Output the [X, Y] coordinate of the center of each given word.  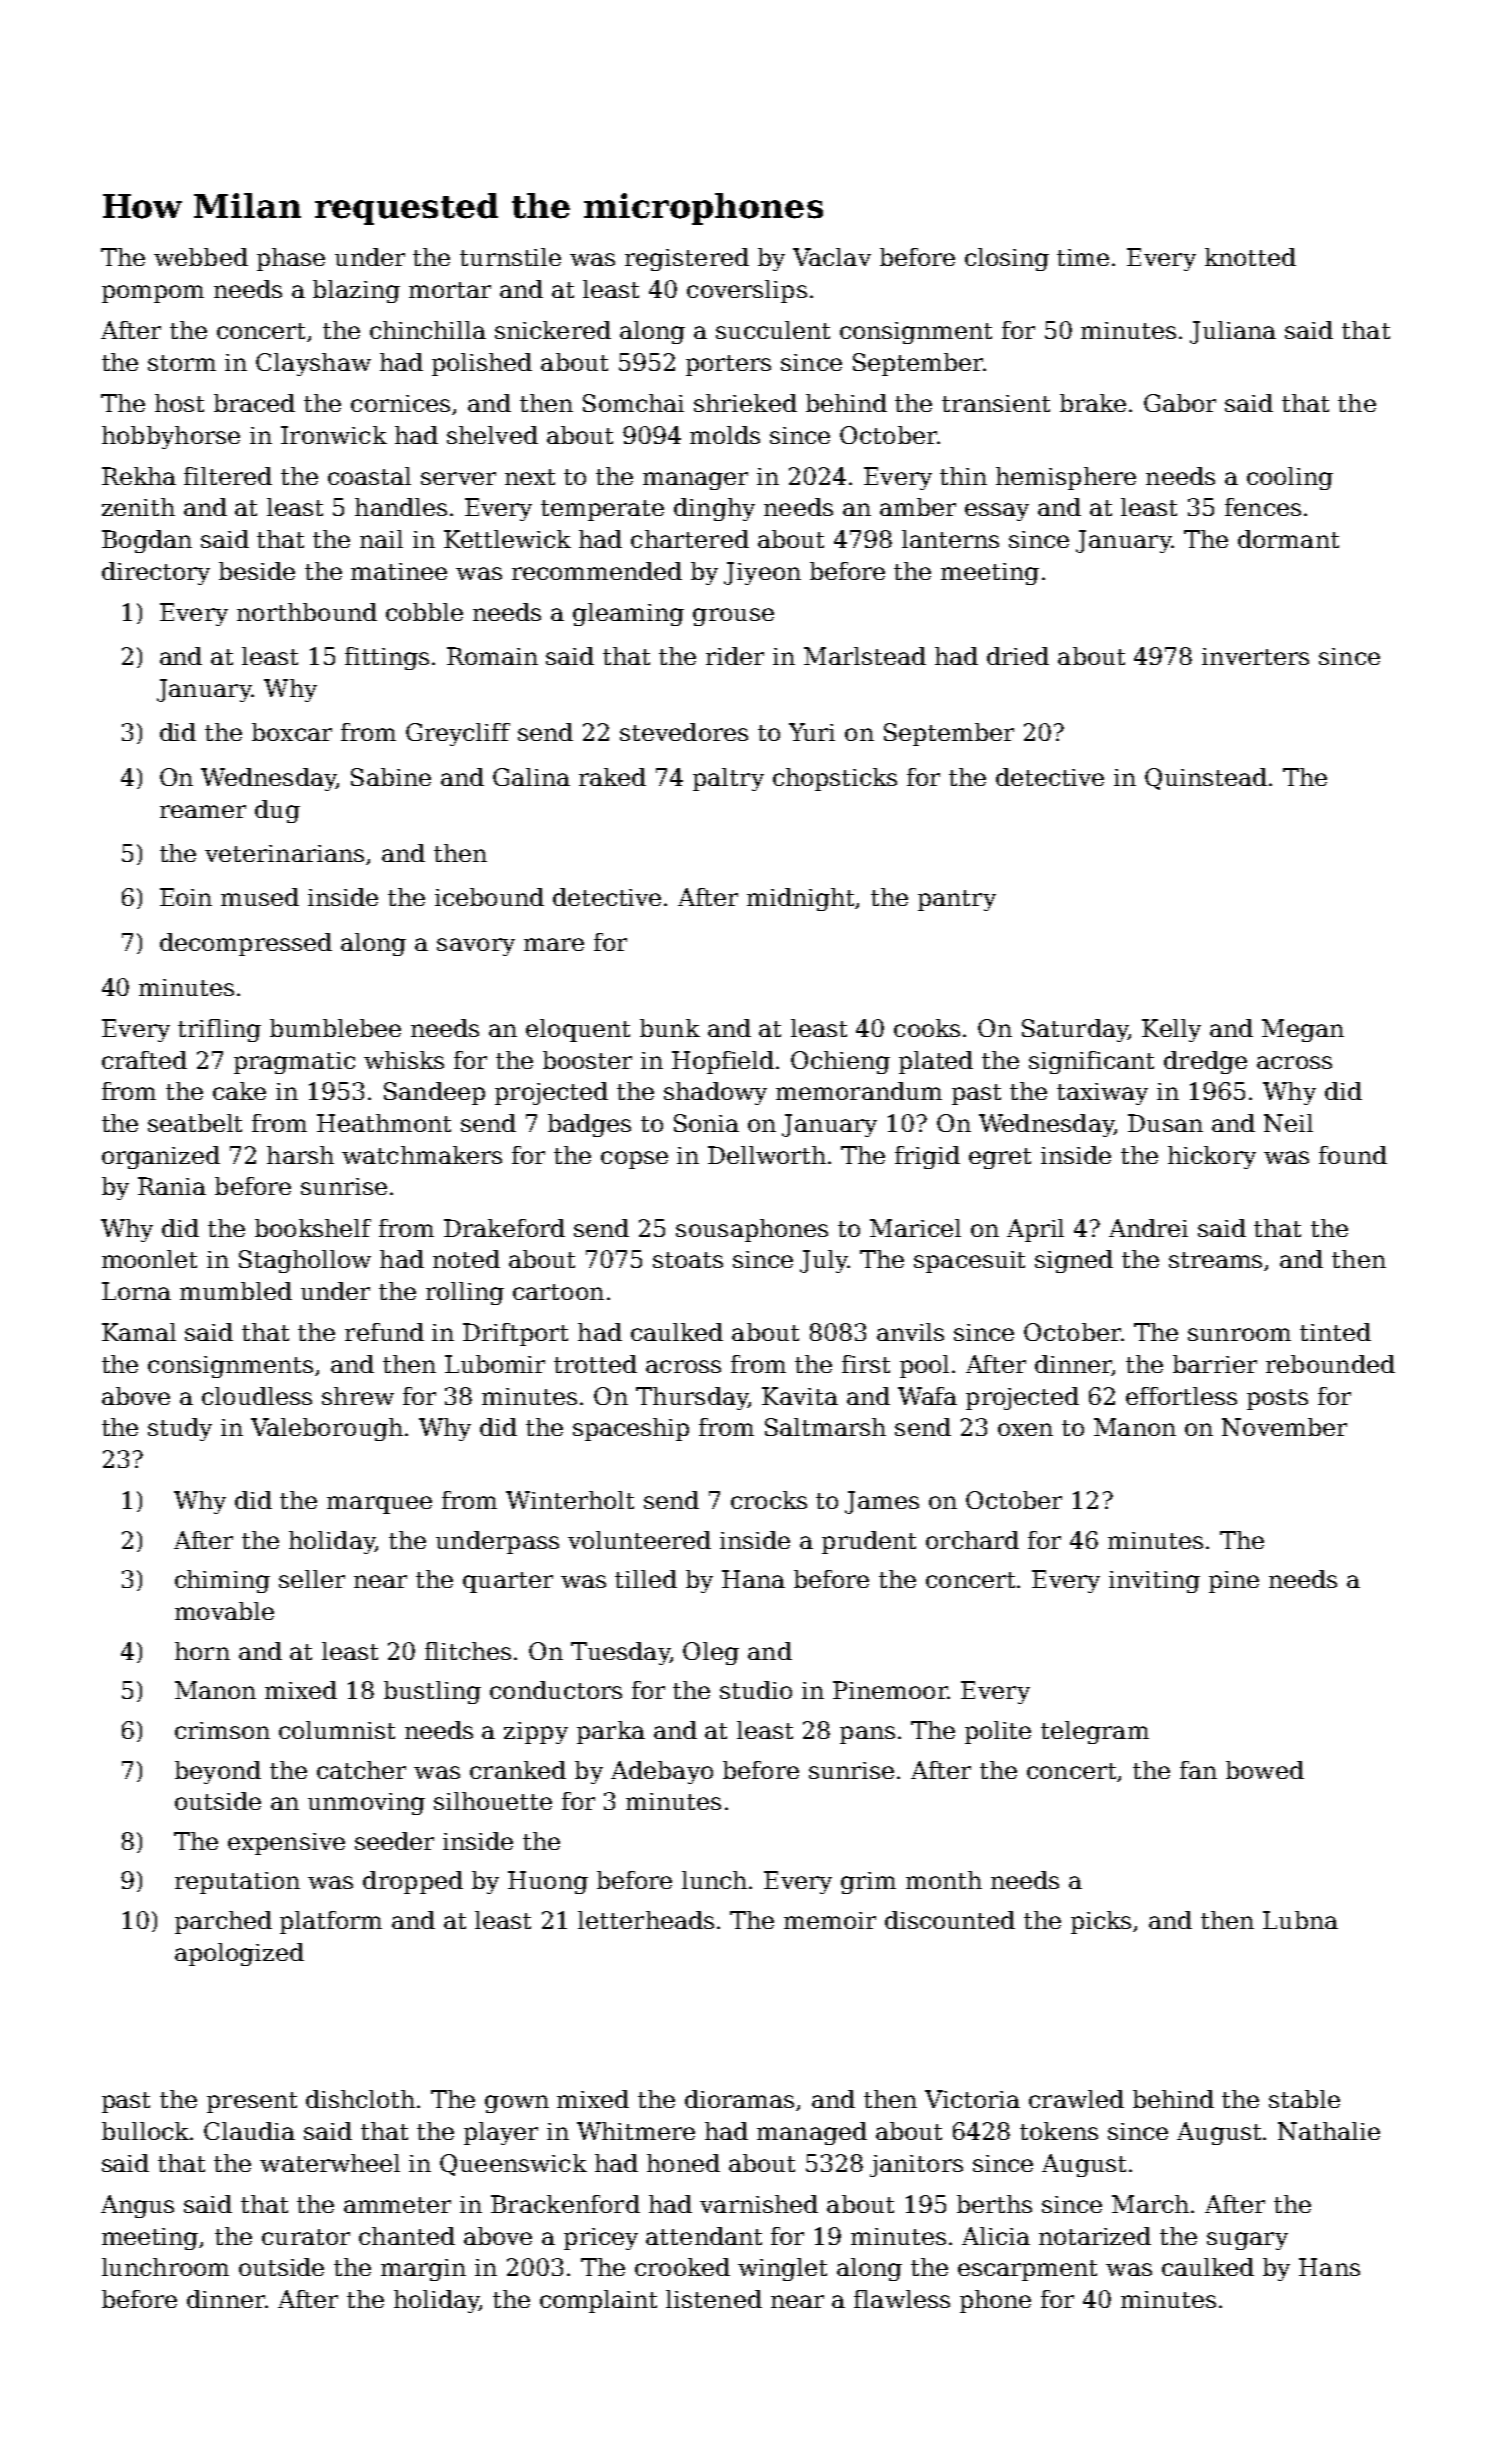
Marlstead [865, 656]
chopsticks [835, 779]
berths [994, 2204]
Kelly [1171, 1030]
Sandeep [434, 1093]
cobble [424, 612]
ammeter [397, 2205]
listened [714, 2299]
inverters [1255, 656]
